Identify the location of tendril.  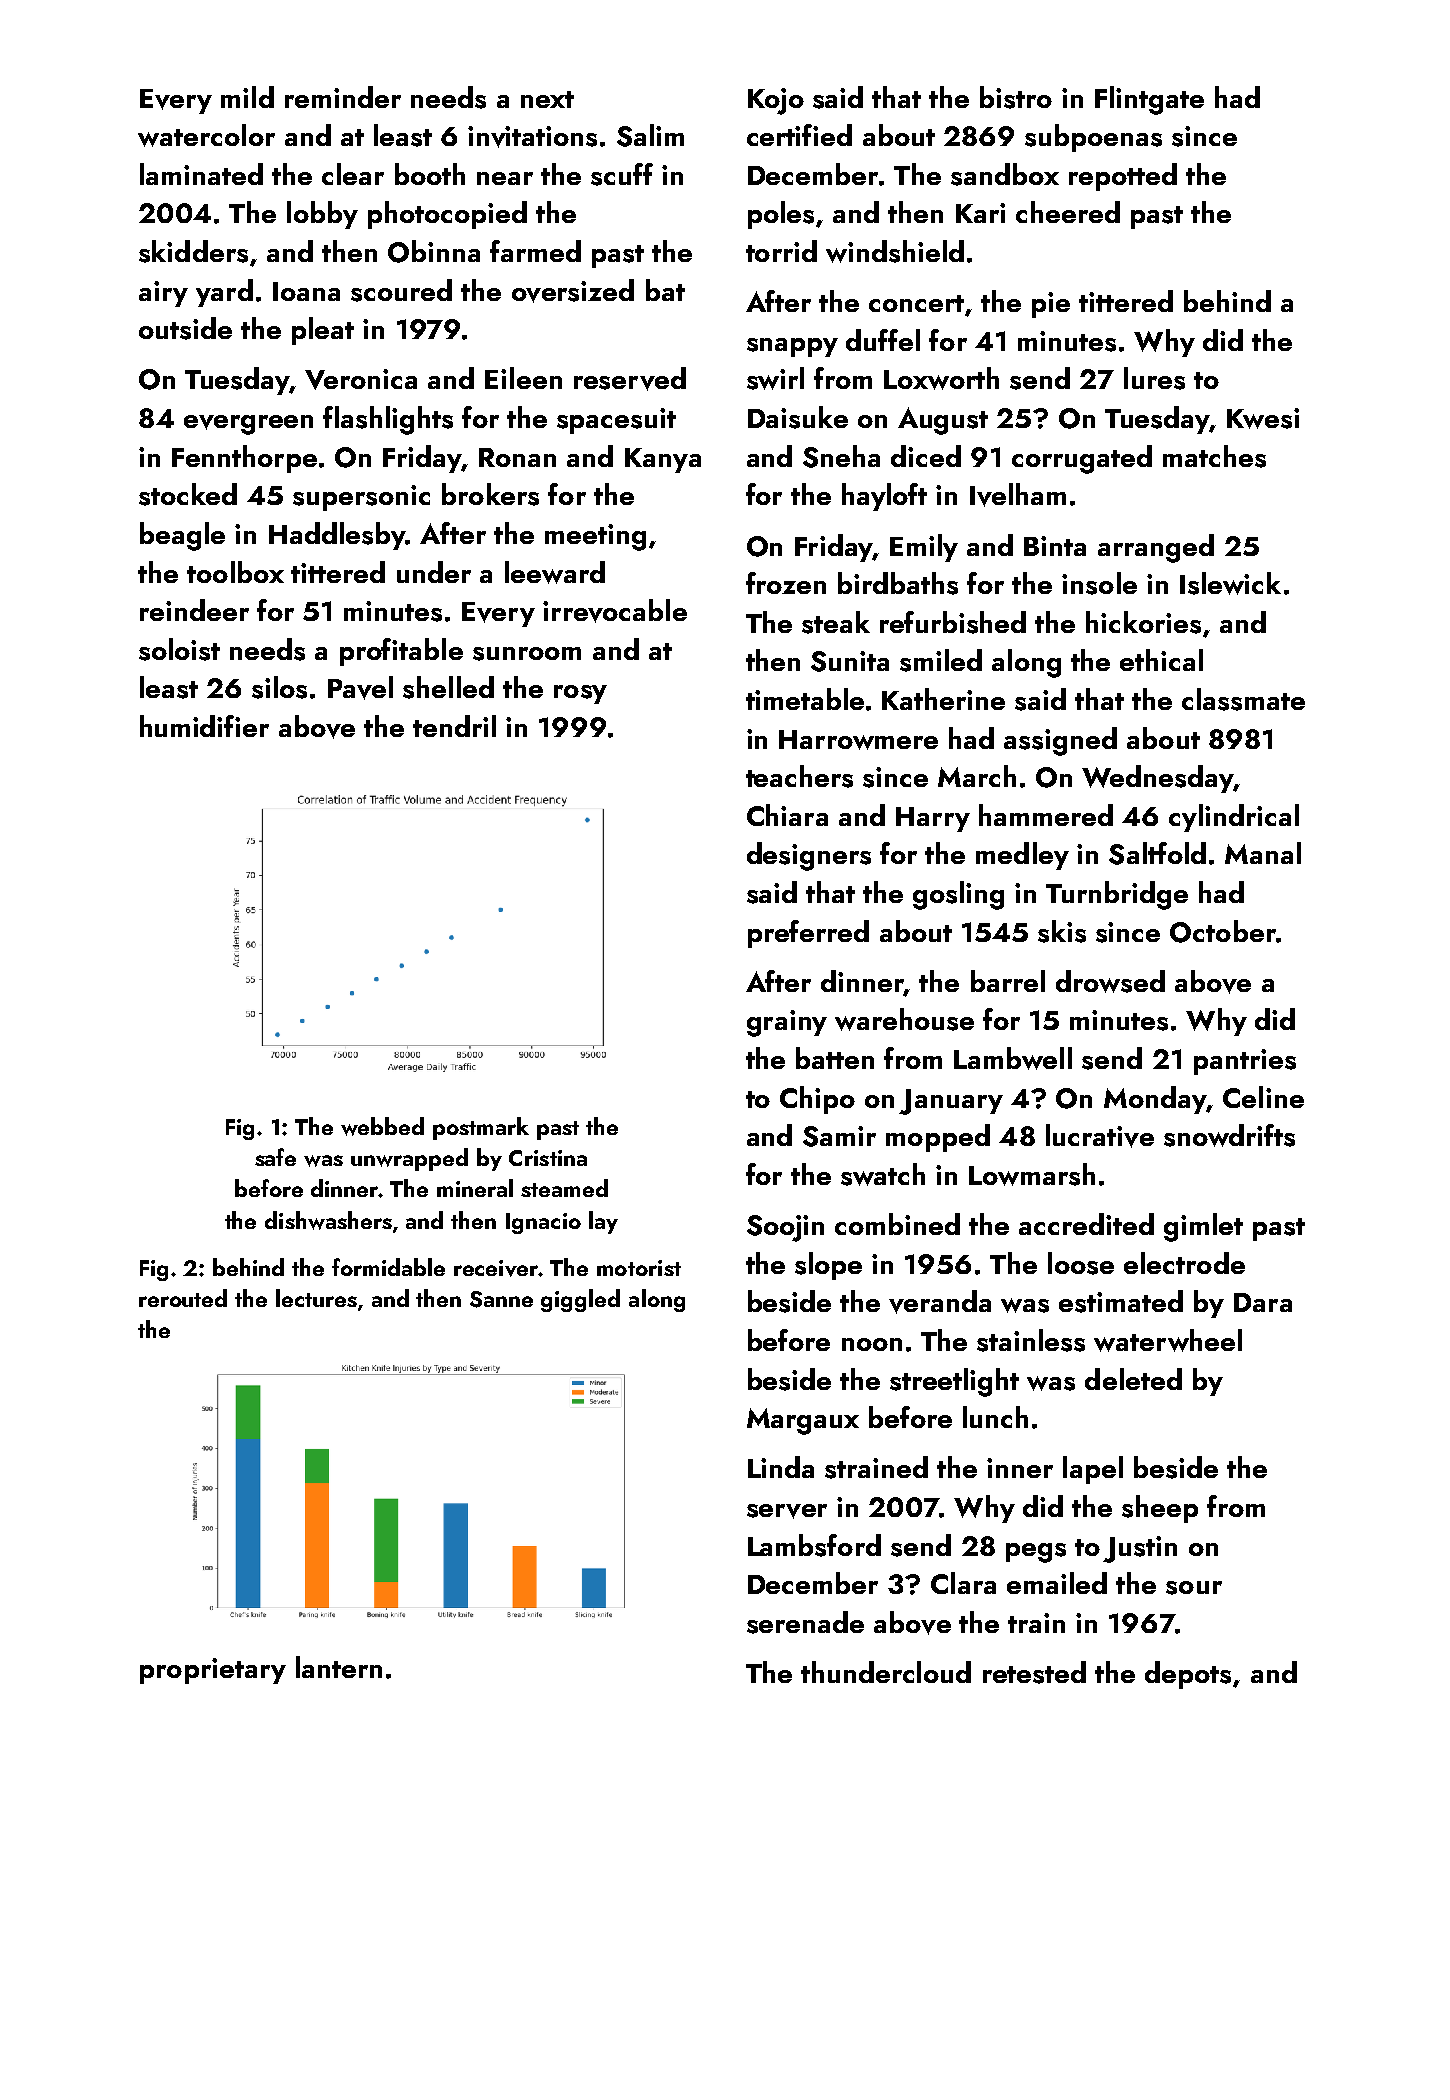
(454, 726).
